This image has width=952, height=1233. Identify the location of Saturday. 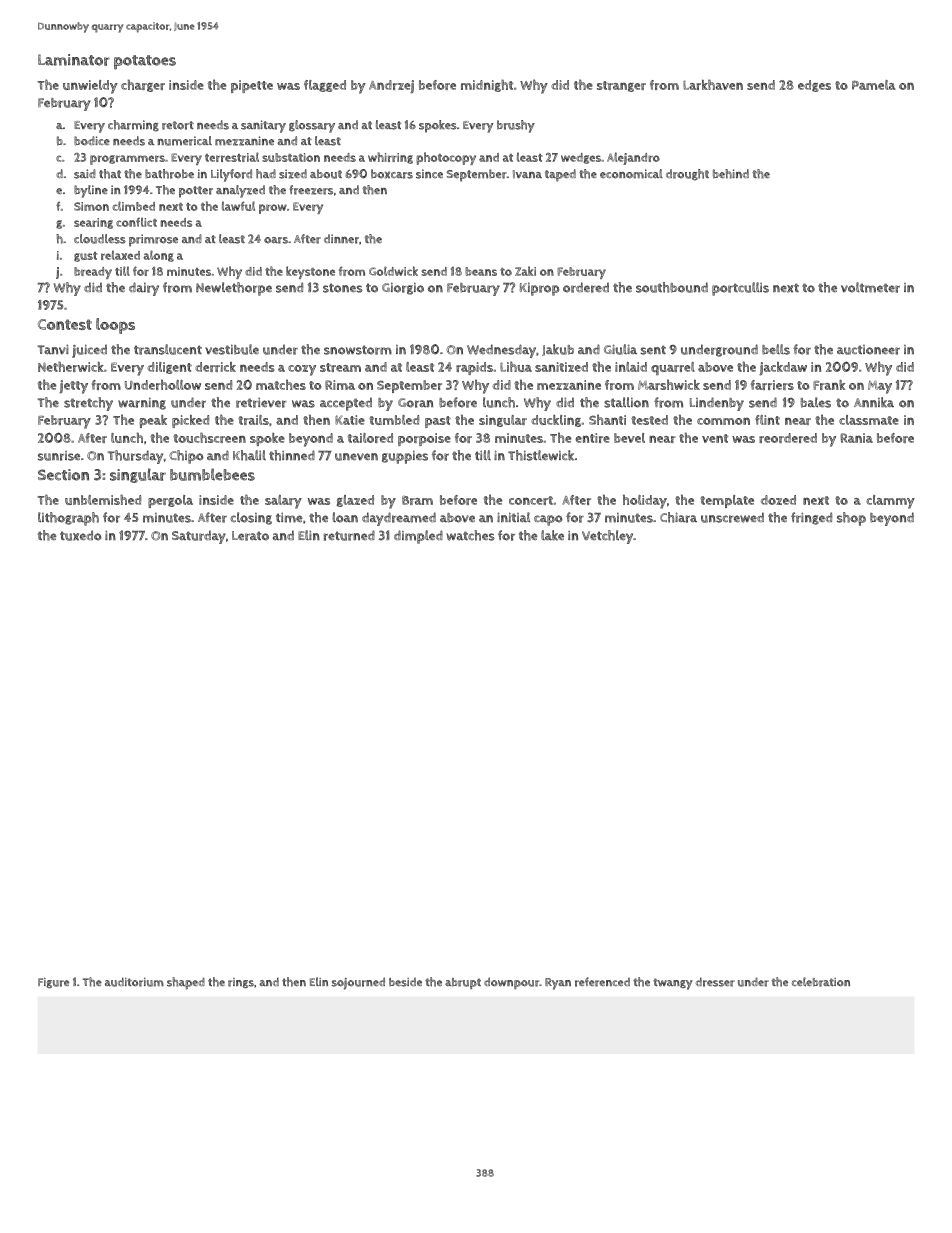
(199, 537).
